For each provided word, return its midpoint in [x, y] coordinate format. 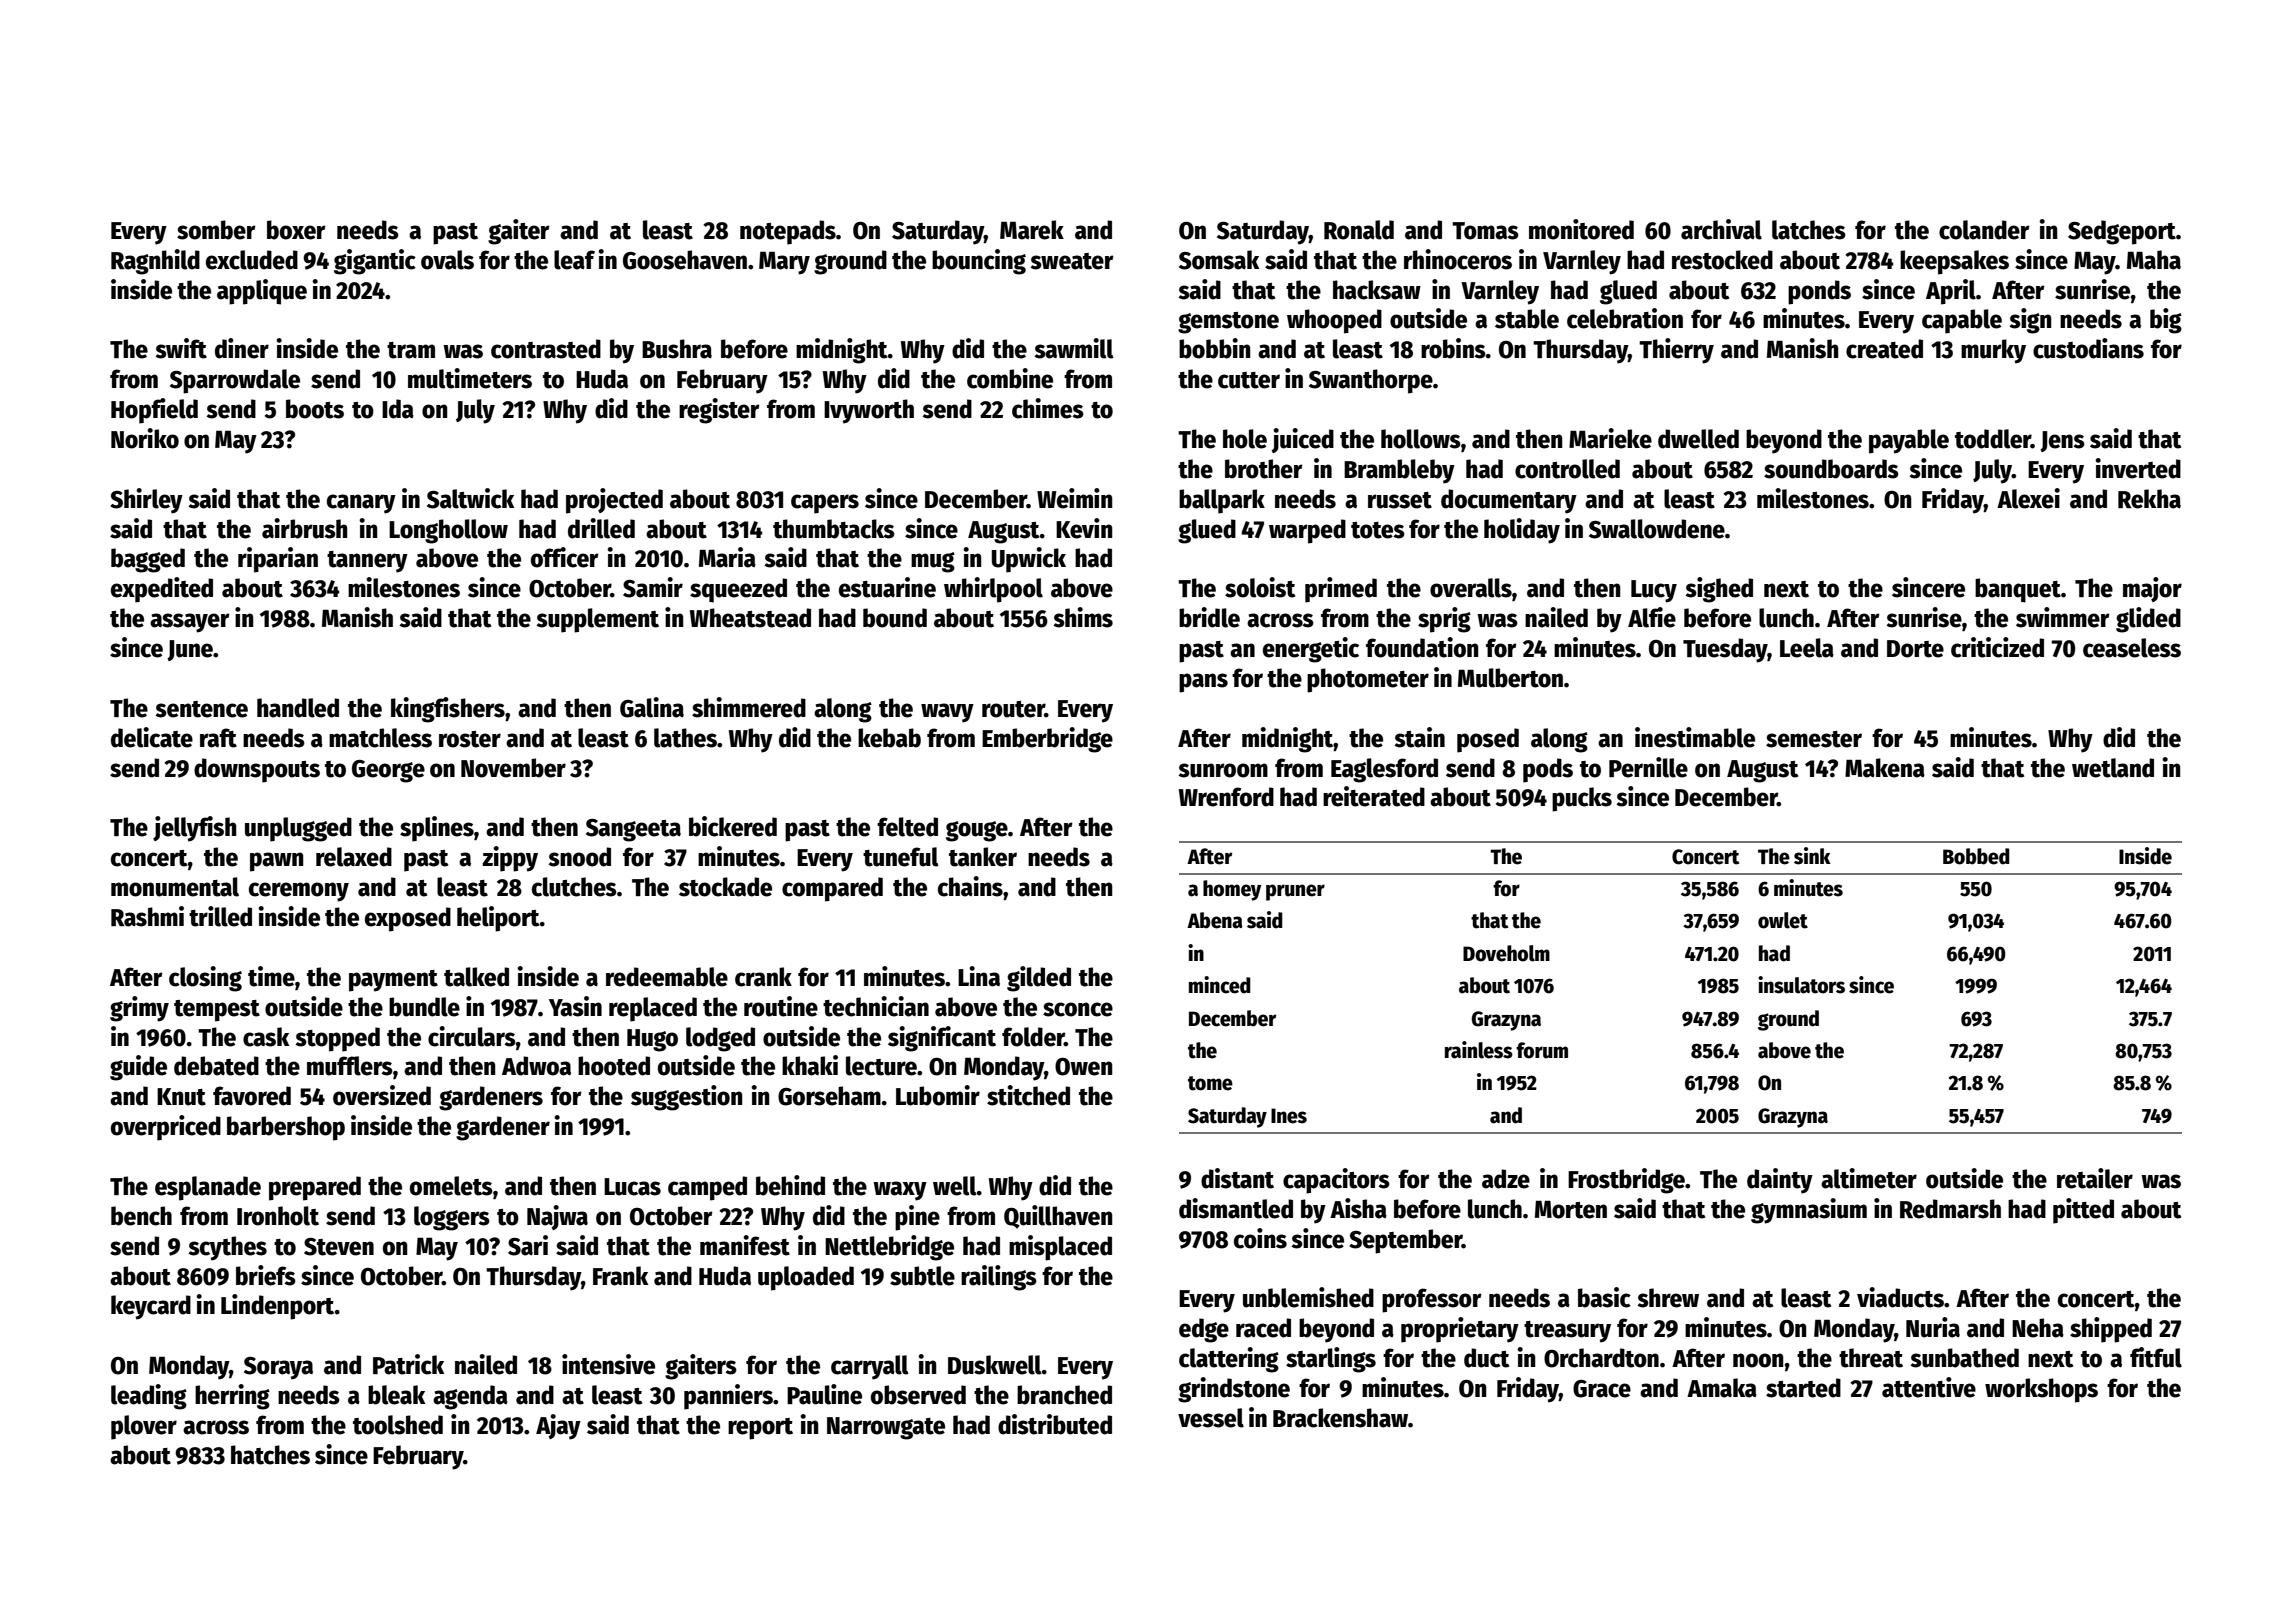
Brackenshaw [1340, 1418]
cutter [1249, 380]
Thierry [1676, 351]
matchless [380, 738]
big [2166, 321]
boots [315, 409]
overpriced [166, 1128]
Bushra [677, 349]
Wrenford [1226, 797]
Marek [1032, 230]
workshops [2041, 1390]
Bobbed [1976, 856]
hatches [270, 1455]
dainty [1780, 1181]
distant [1237, 1178]
